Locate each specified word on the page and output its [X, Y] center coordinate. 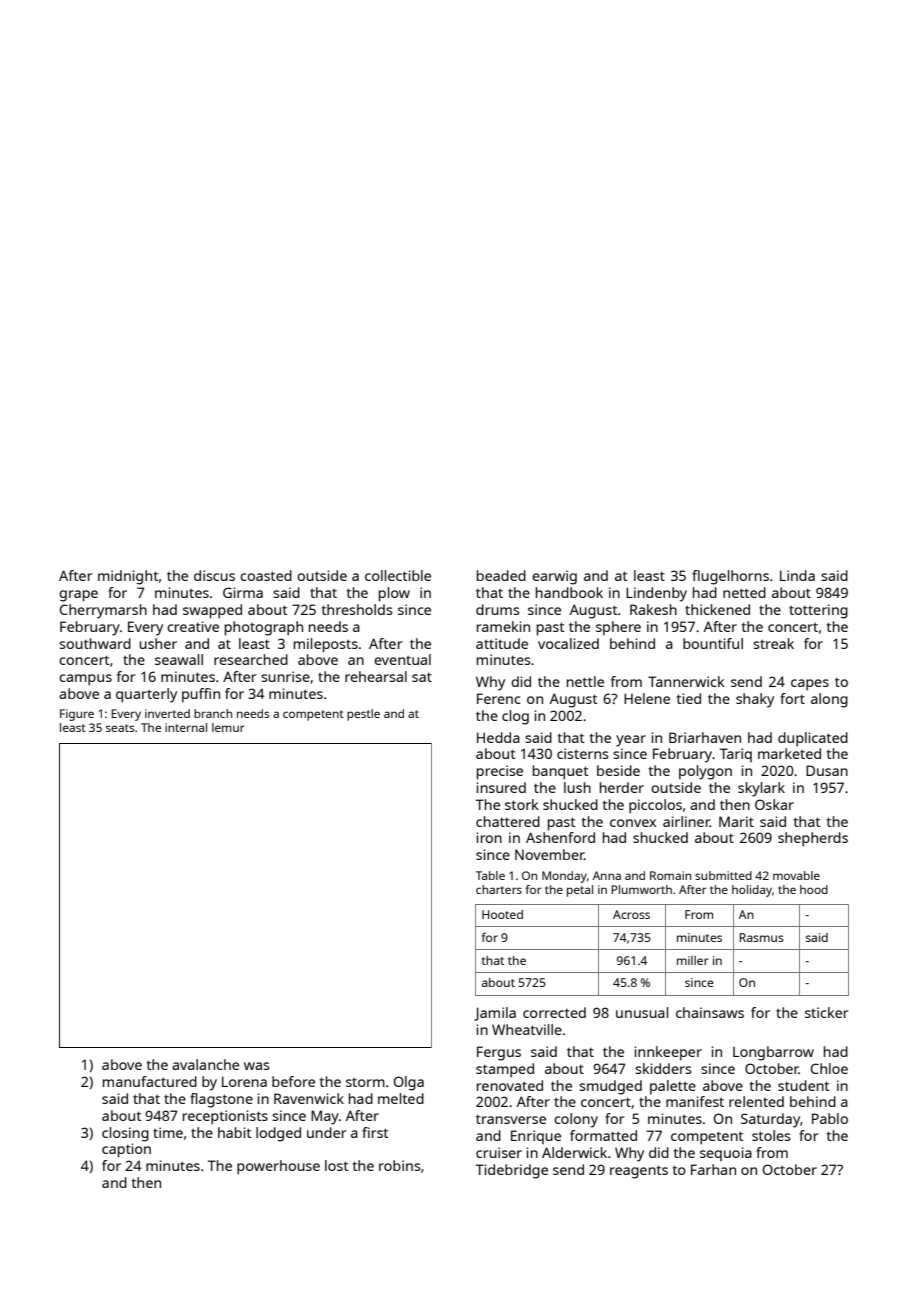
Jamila [495, 1014]
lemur [228, 727]
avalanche [205, 1064]
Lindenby [656, 594]
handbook [569, 592]
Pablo [830, 1118]
